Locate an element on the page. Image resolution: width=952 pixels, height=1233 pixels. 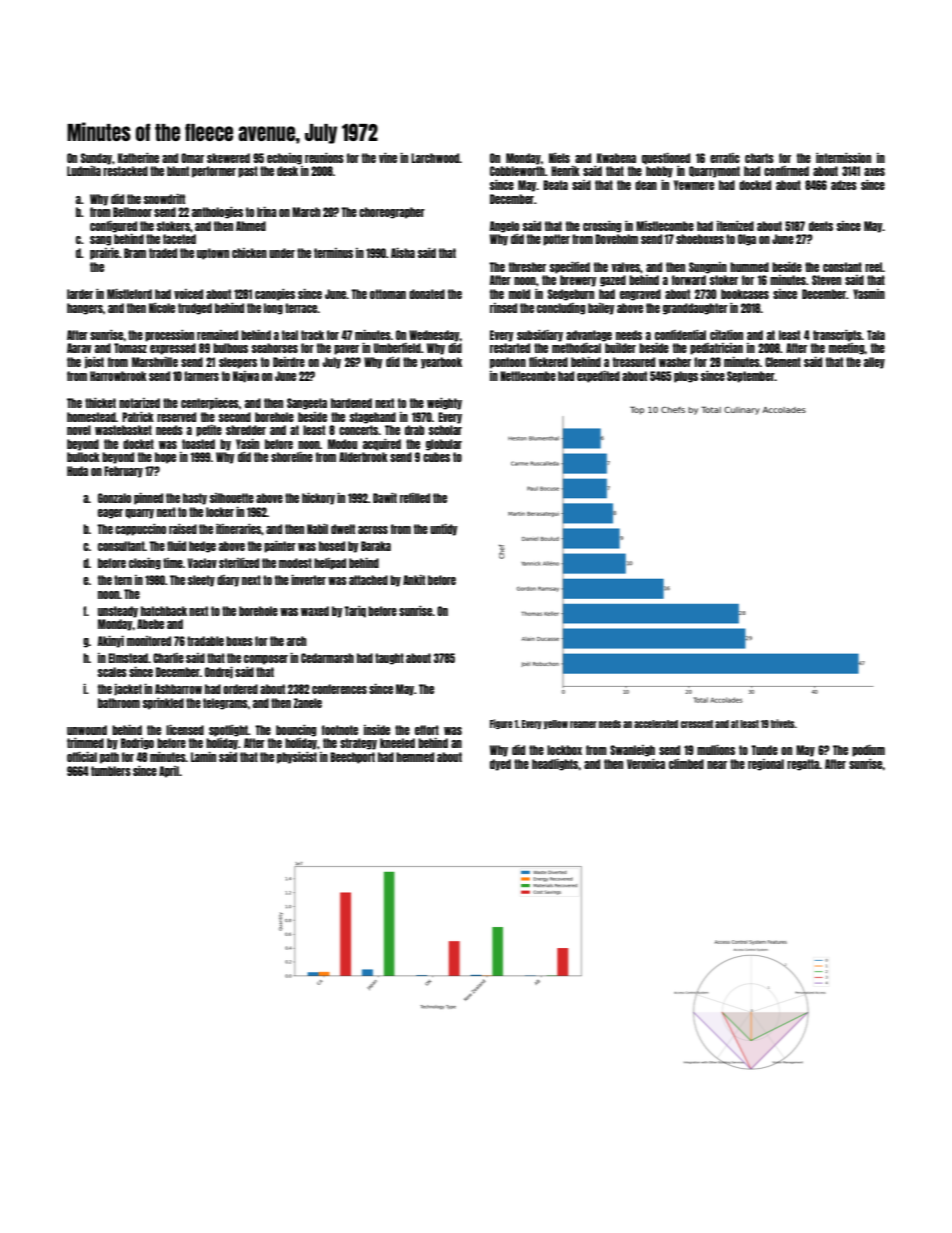
dyed is located at coordinates (500, 765).
